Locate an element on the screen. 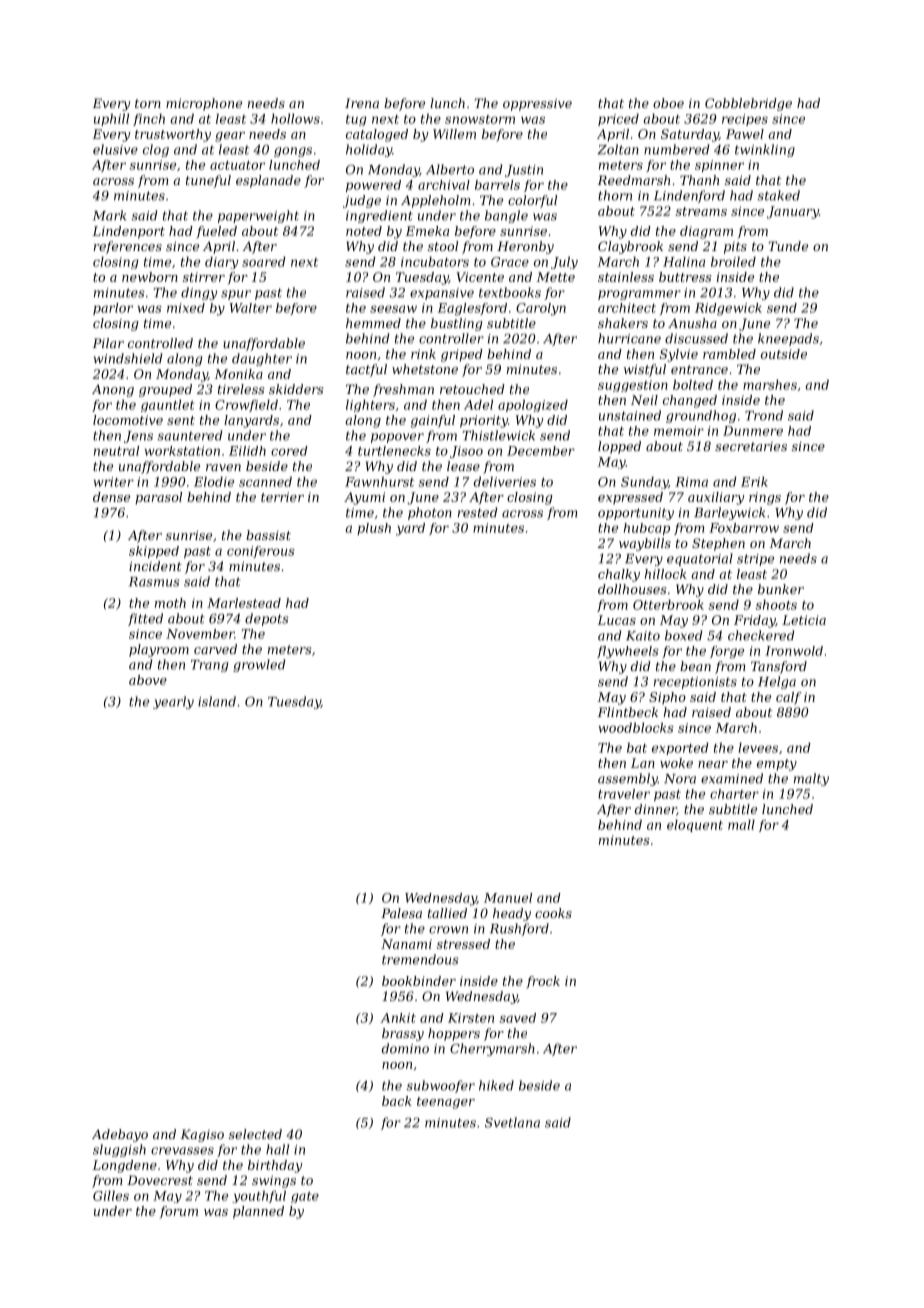 The width and height of the screenshot is (924, 1308). Mette is located at coordinates (555, 277).
